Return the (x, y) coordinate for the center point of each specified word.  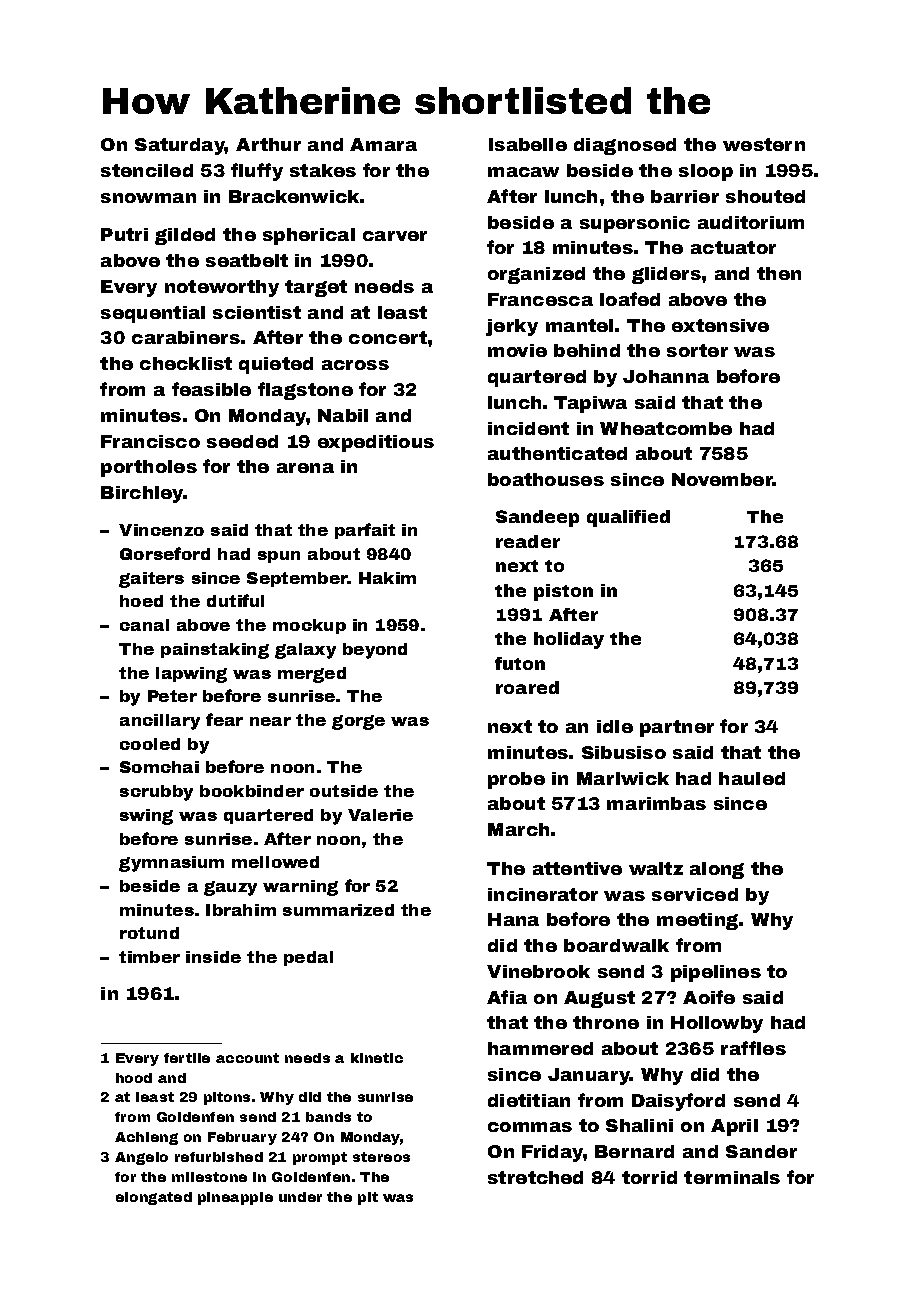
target (316, 288)
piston (563, 592)
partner (677, 728)
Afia (507, 997)
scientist (257, 312)
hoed (141, 601)
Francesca (540, 299)
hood (134, 1078)
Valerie (380, 815)
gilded (185, 236)
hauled (752, 778)
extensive (720, 325)
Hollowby (717, 1024)
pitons (227, 1098)
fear (224, 719)
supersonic (635, 224)
